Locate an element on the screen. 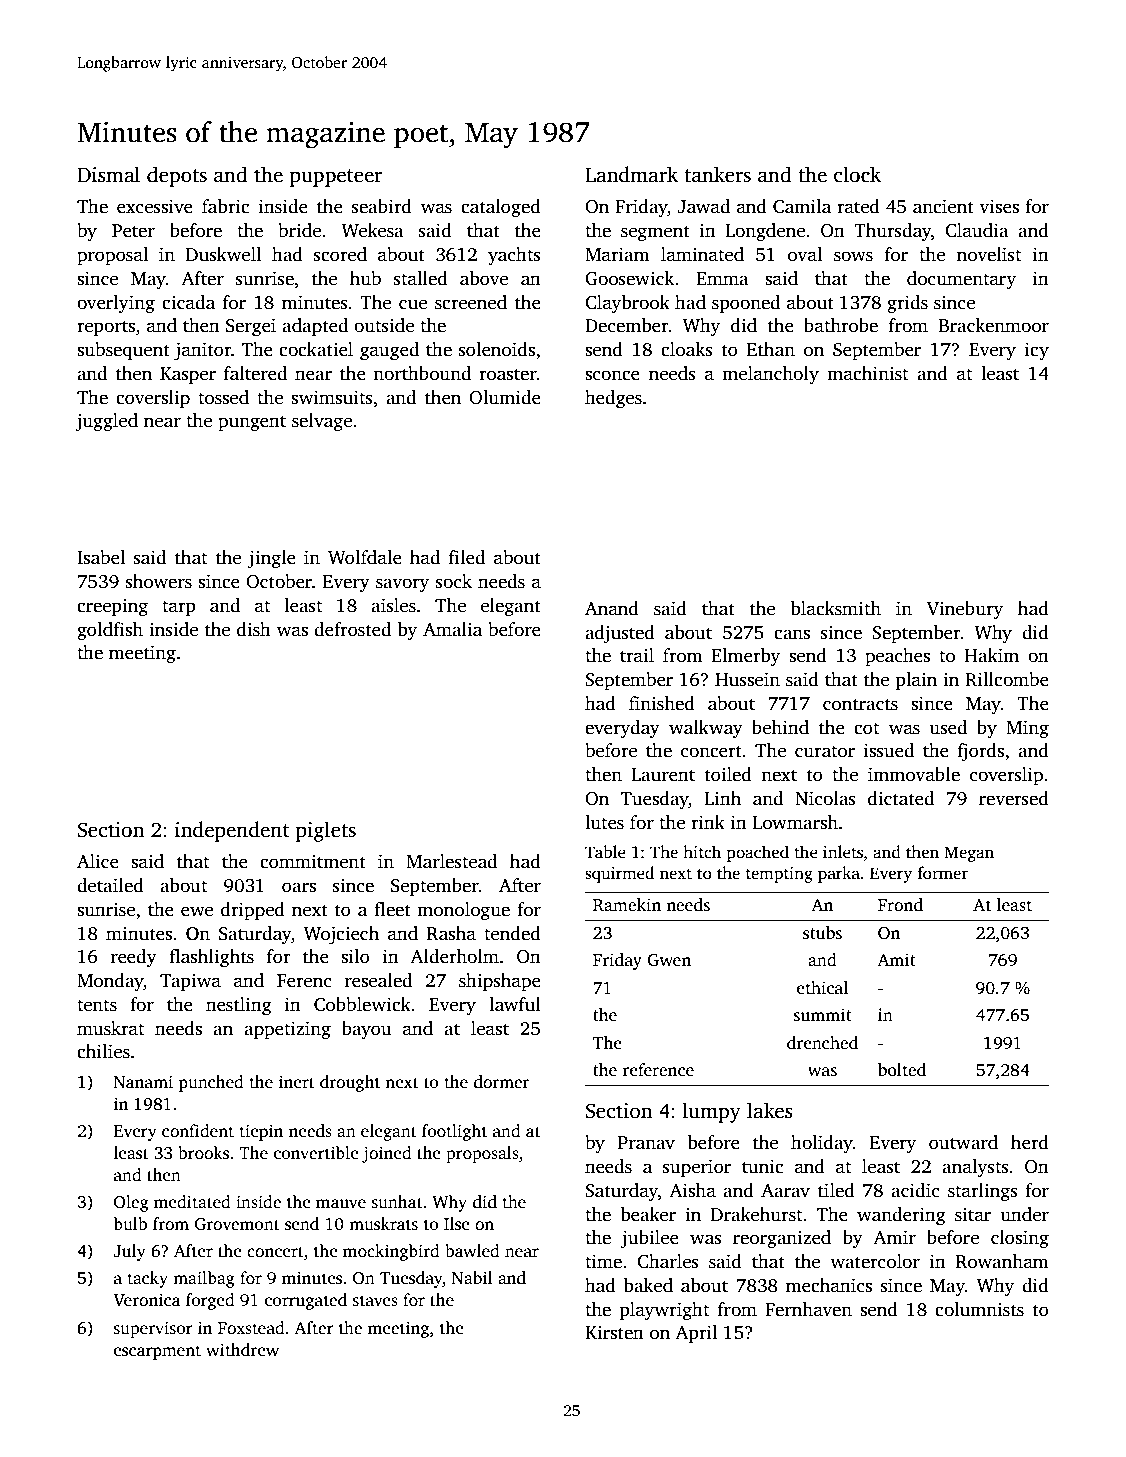 This screenshot has height=1457, width=1126. clock is located at coordinates (857, 174).
